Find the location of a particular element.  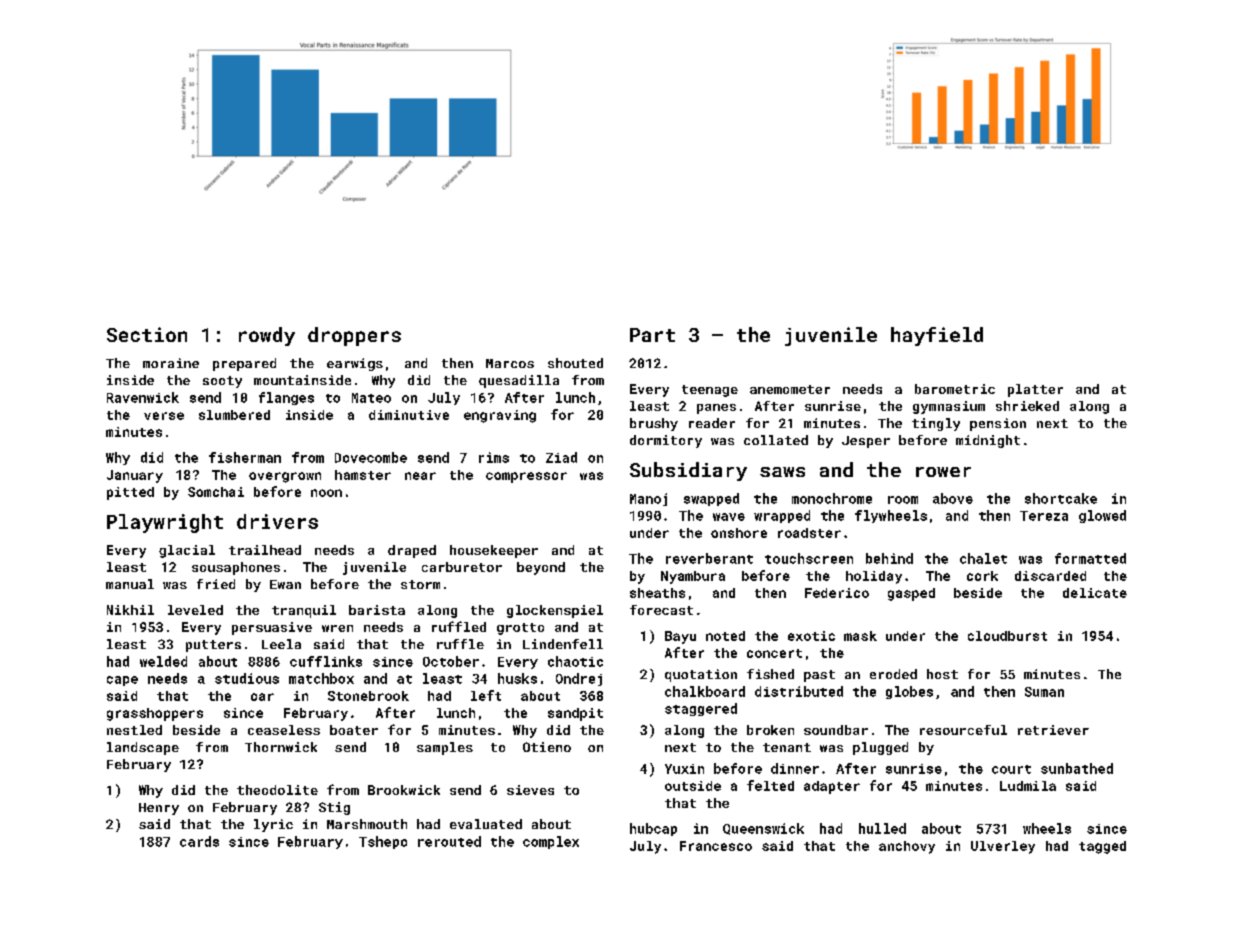

gasped is located at coordinates (911, 594).
